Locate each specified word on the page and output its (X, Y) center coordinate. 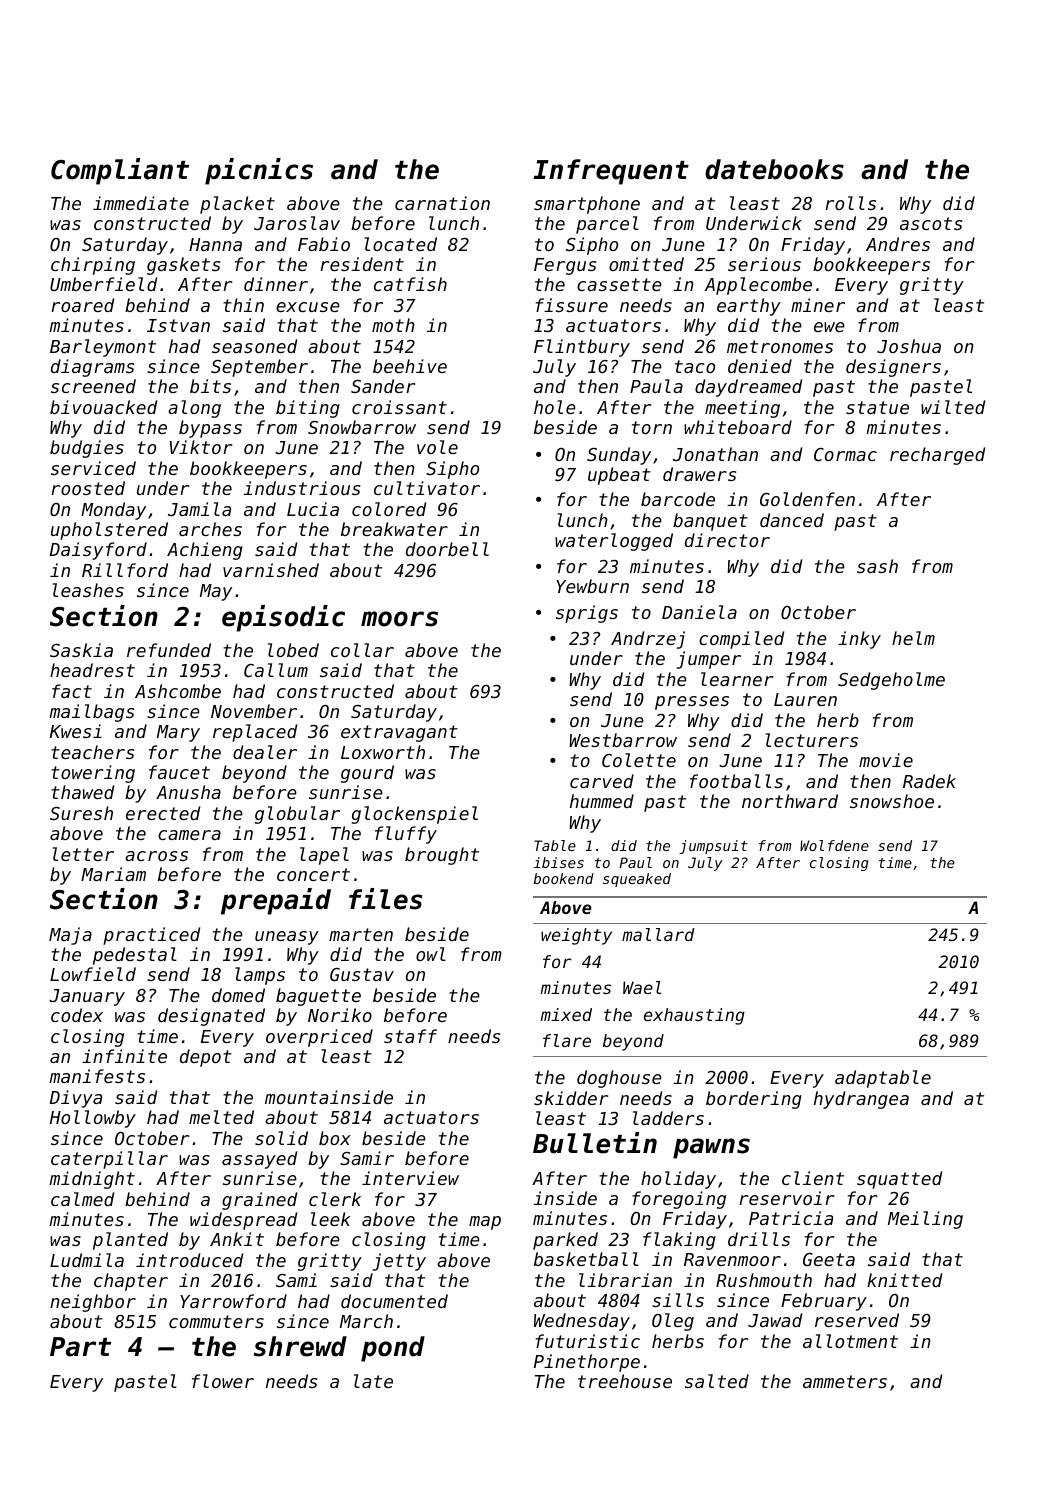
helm (913, 638)
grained (259, 1201)
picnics (259, 171)
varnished (271, 570)
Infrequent (611, 172)
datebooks (774, 169)
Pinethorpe (587, 1363)
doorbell (447, 549)
